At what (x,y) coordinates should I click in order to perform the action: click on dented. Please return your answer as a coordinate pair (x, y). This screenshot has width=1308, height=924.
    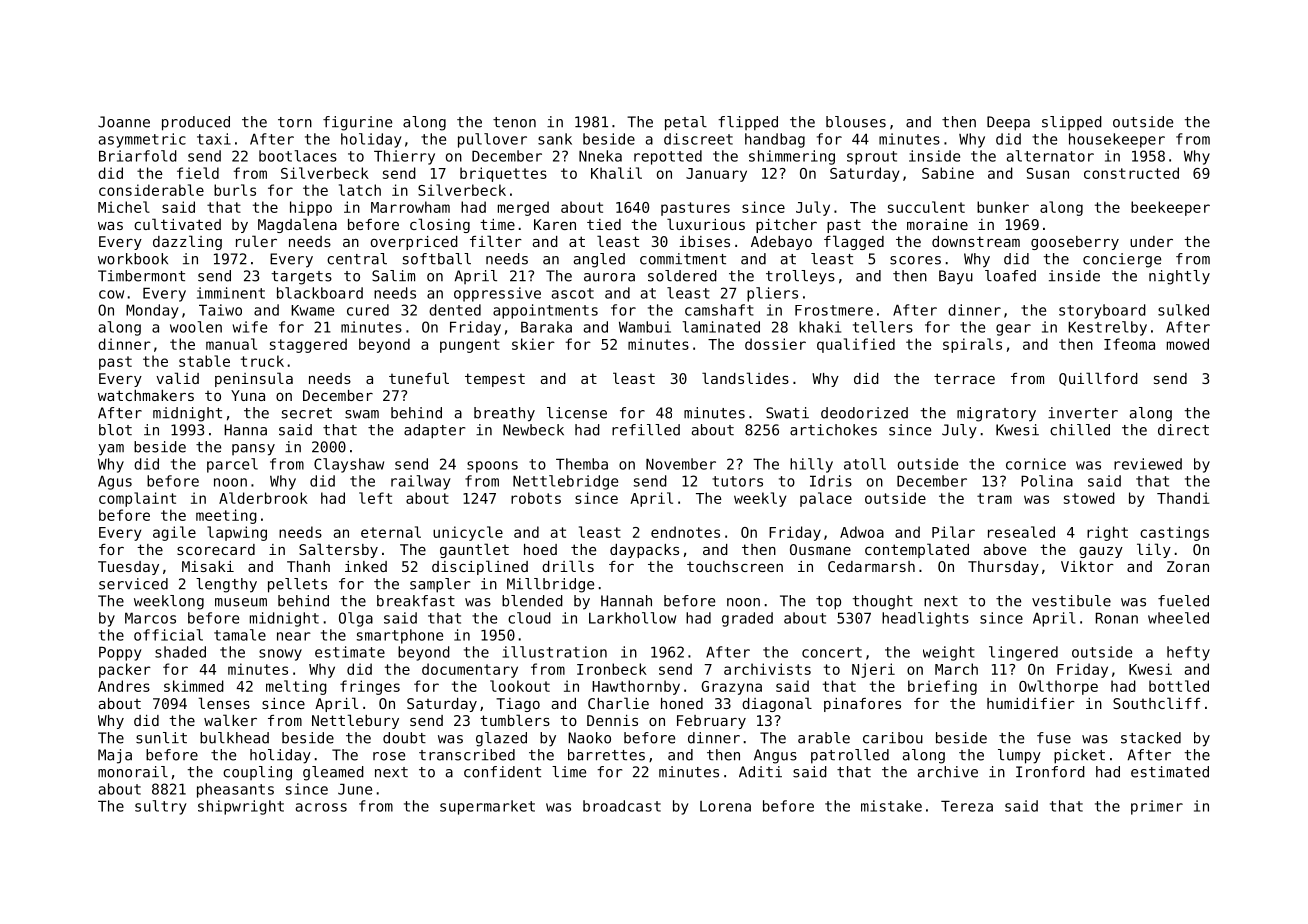
    Looking at the image, I should click on (455, 310).
